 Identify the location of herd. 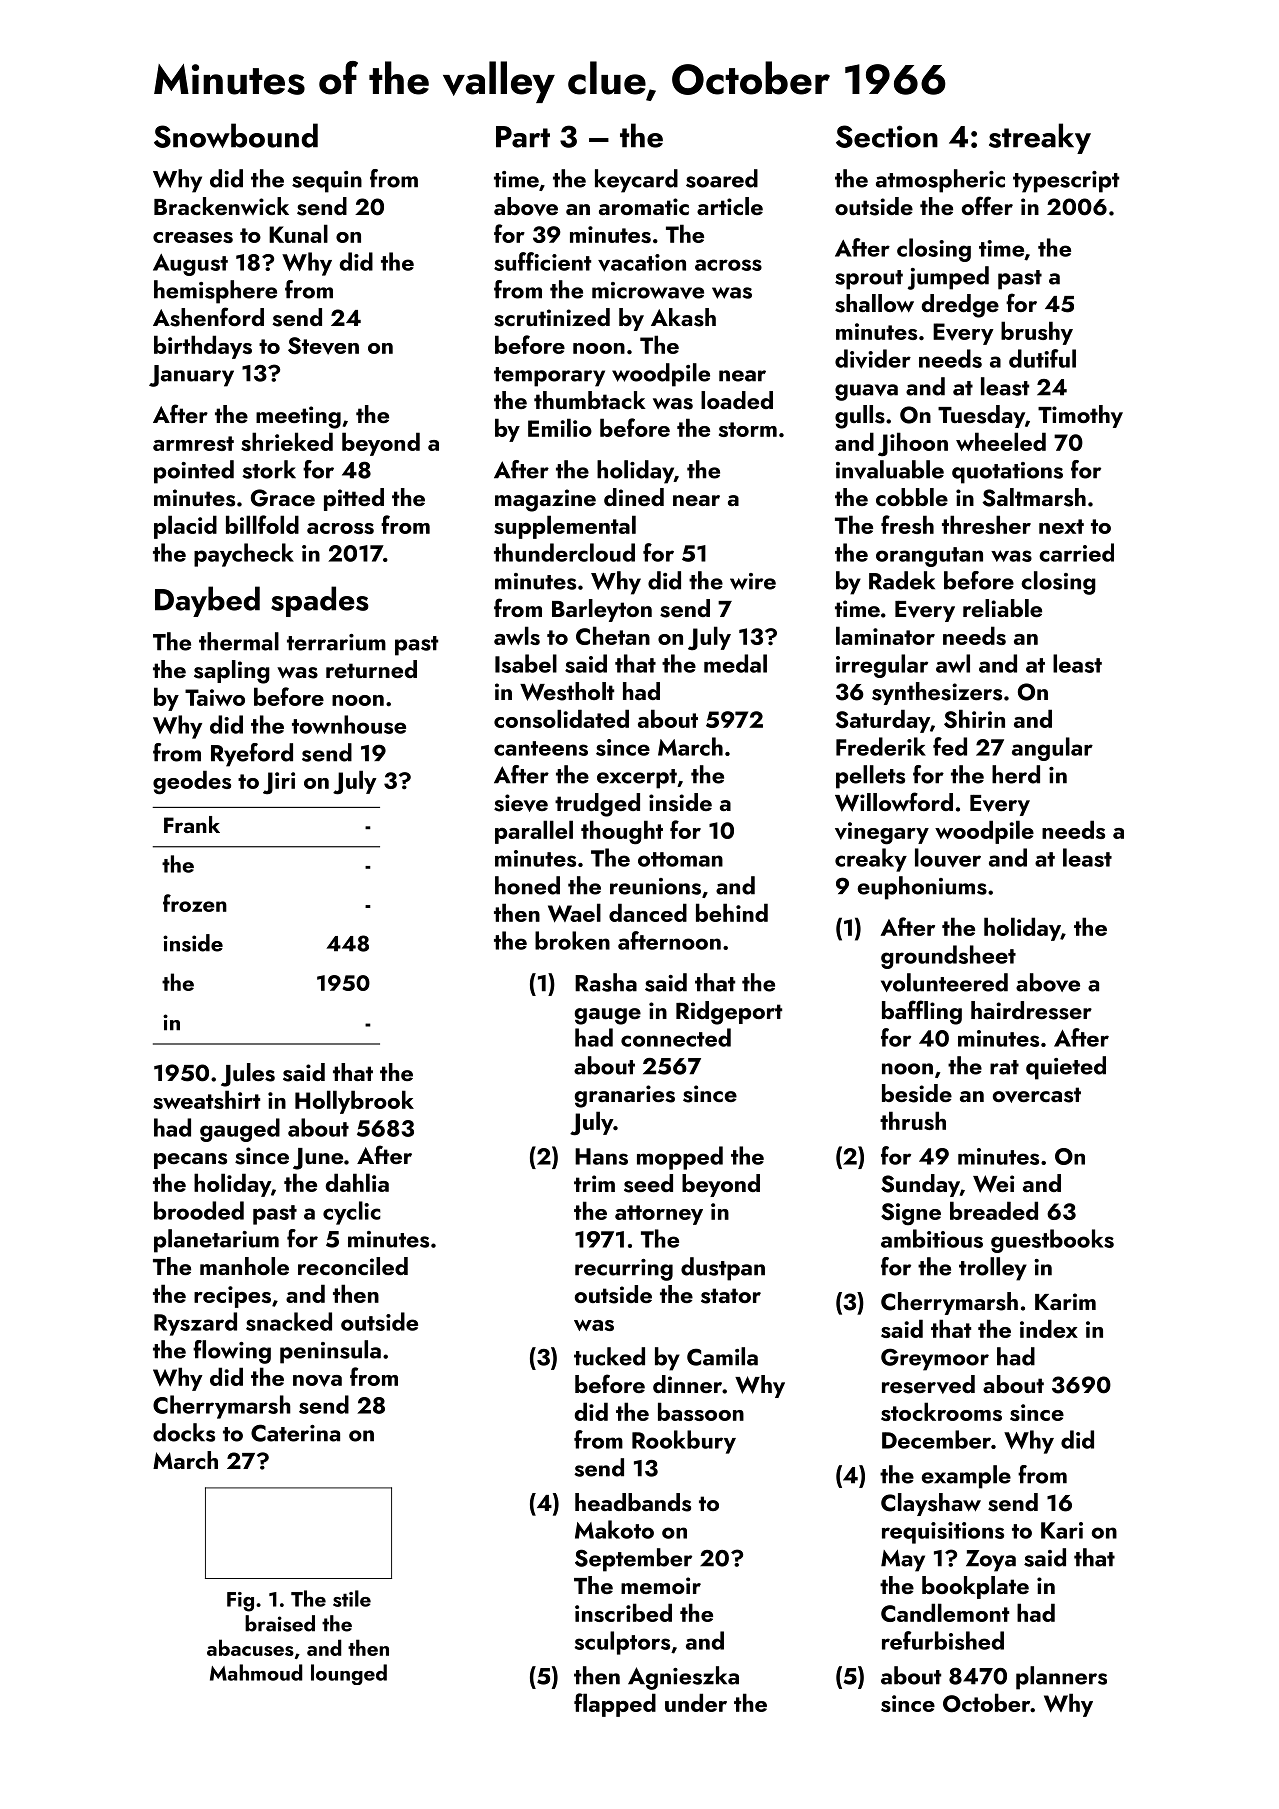
(1016, 774).
